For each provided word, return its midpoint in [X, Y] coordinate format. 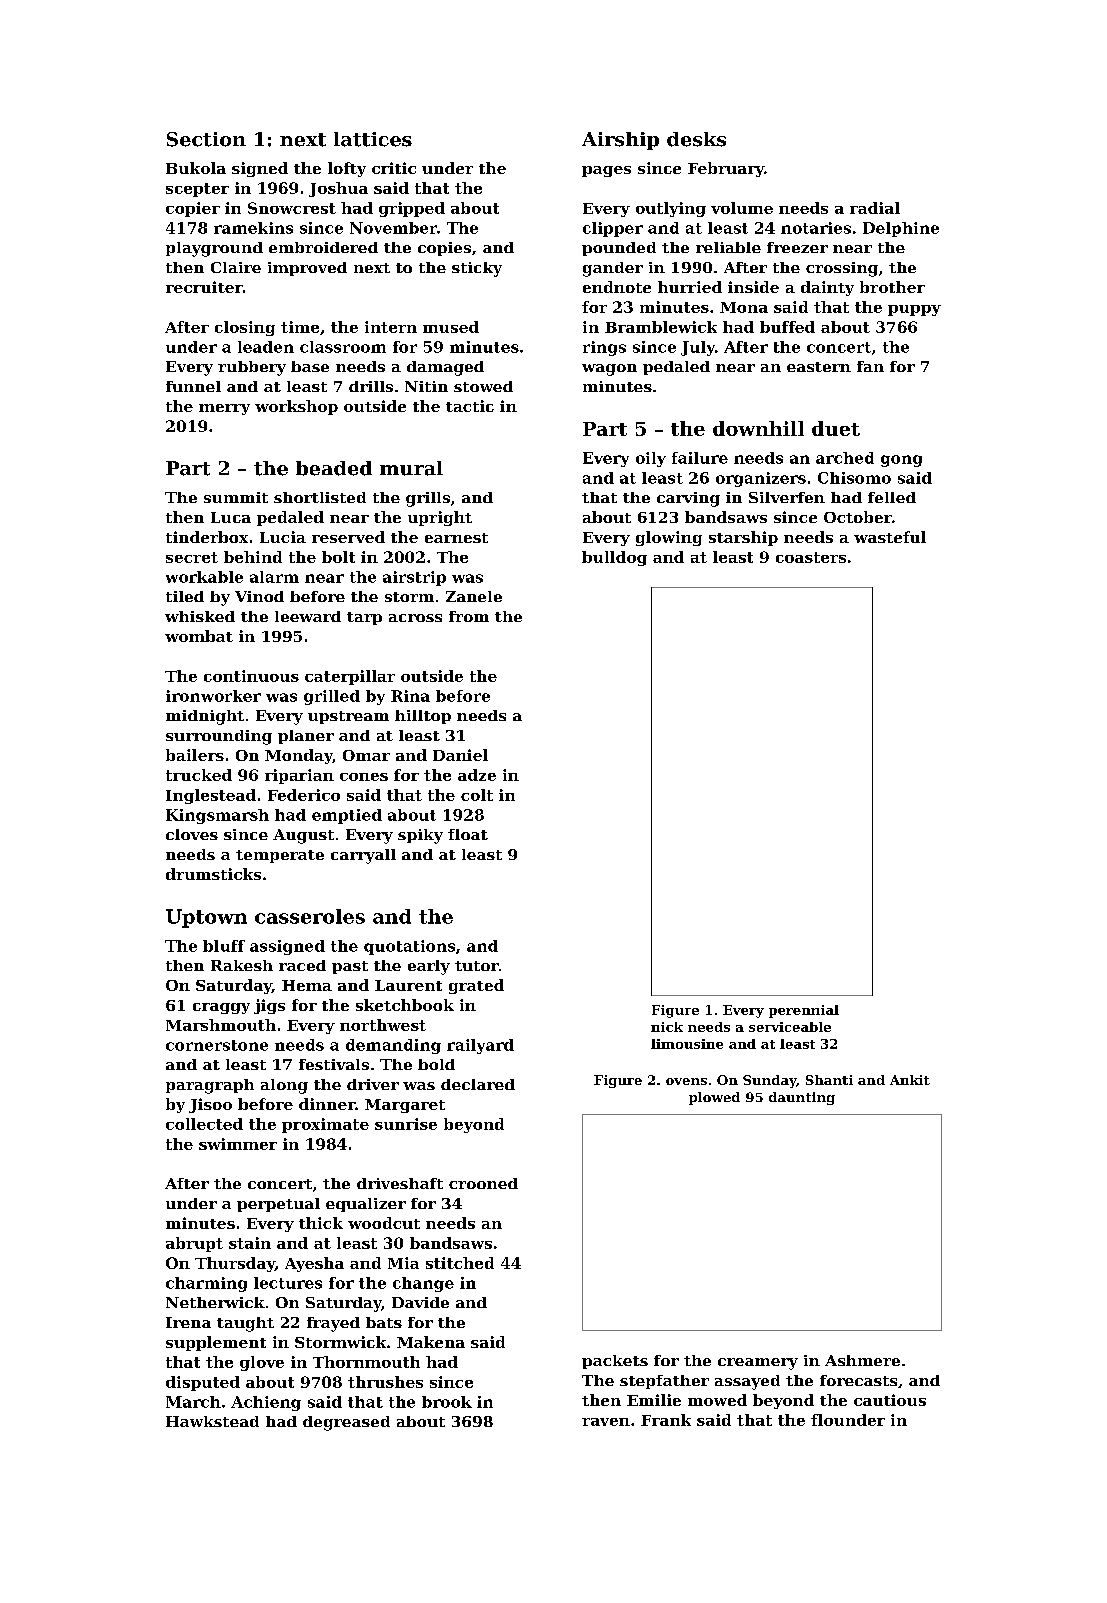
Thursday [235, 1264]
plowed [714, 1098]
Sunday [769, 1081]
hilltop [423, 717]
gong [901, 461]
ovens [686, 1081]
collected [204, 1124]
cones [364, 777]
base [310, 366]
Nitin [426, 386]
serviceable [790, 1027]
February [726, 169]
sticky [477, 269]
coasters [811, 557]
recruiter [204, 287]
